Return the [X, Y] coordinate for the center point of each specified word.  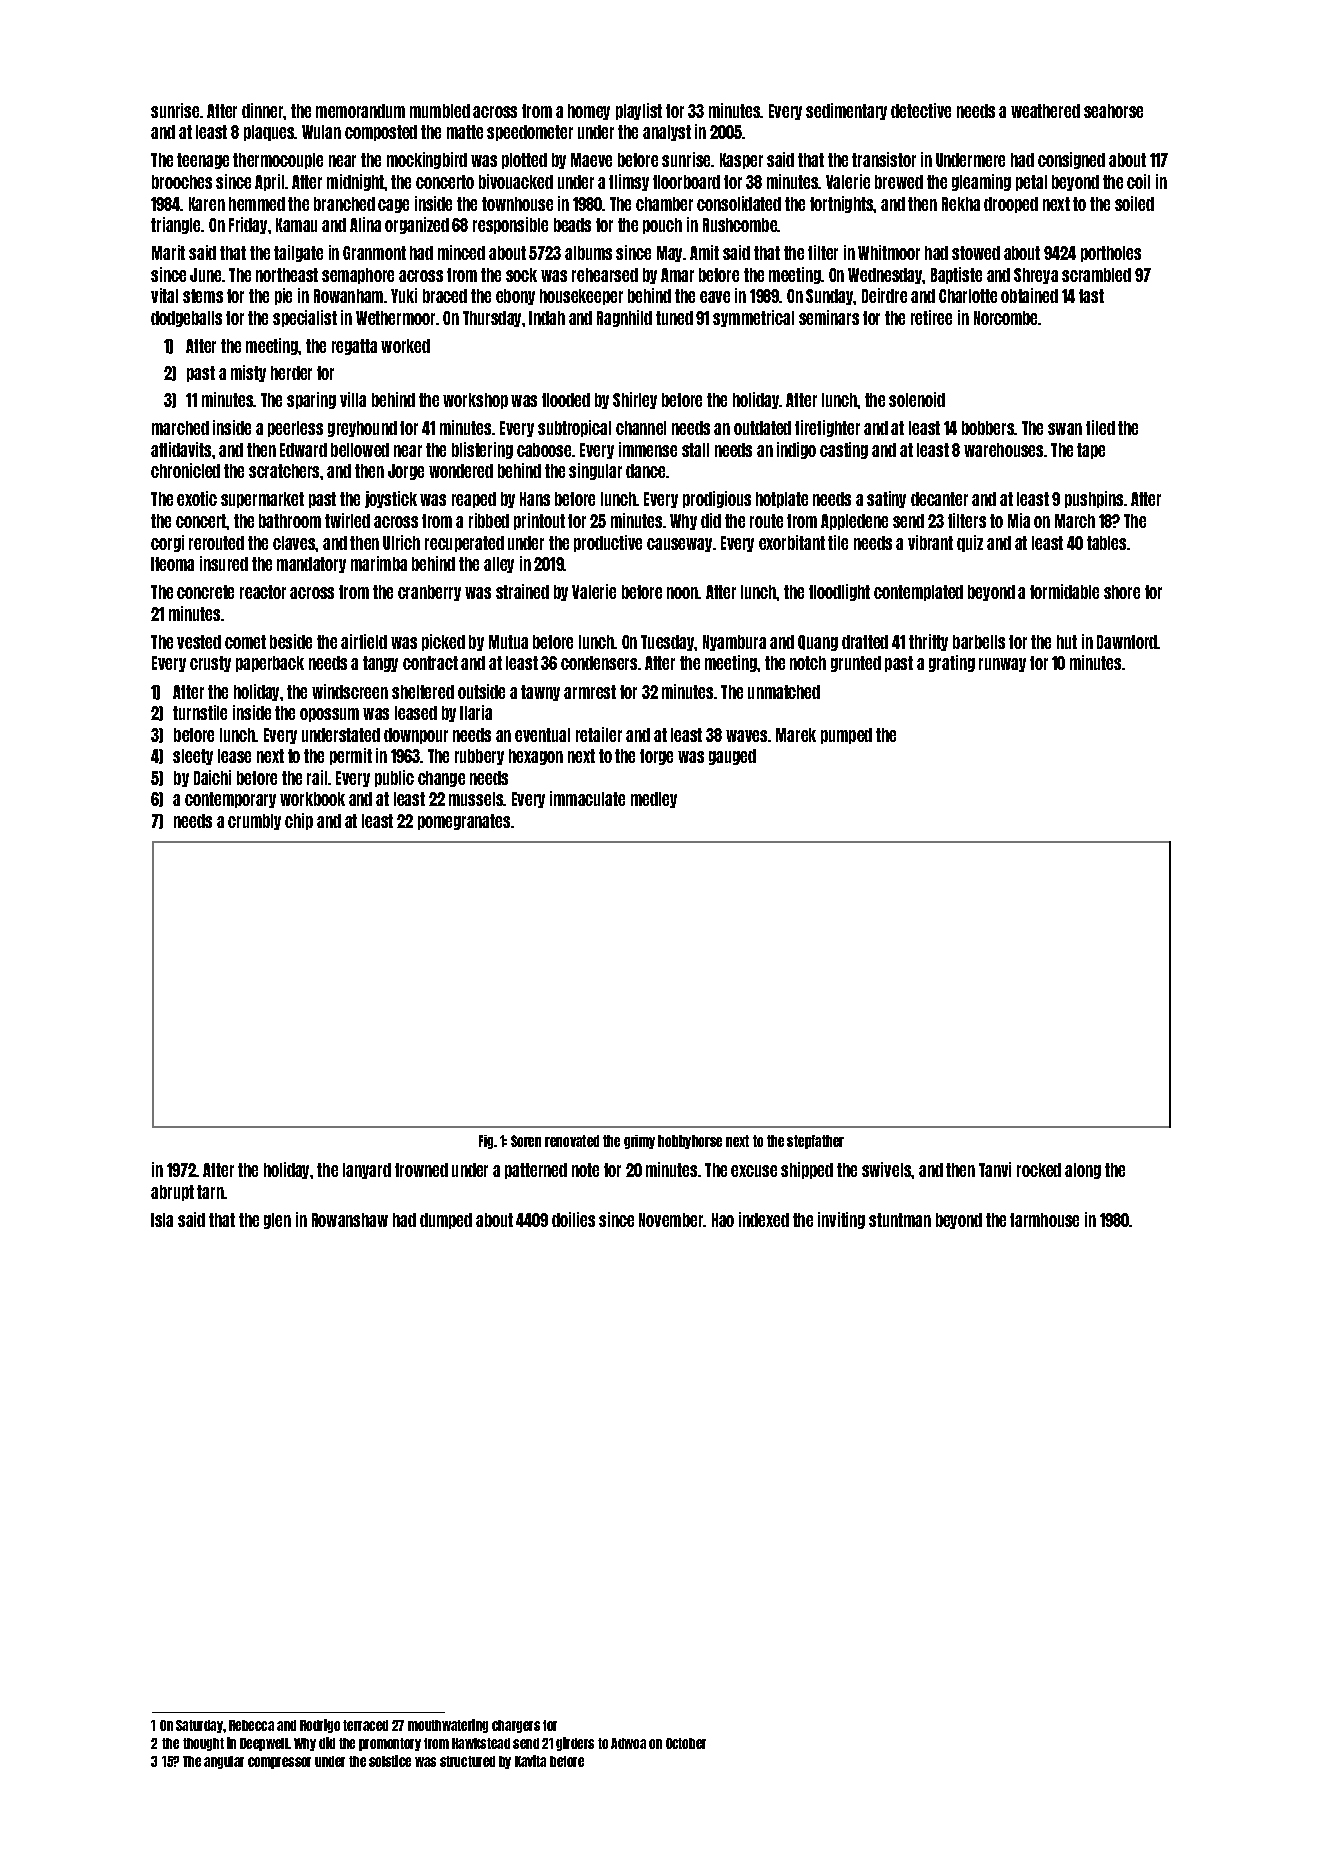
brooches [182, 182]
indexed [764, 1219]
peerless [295, 429]
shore [1122, 592]
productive [608, 543]
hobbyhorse [690, 1142]
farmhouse [1044, 1220]
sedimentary [846, 111]
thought [203, 1744]
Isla [162, 1220]
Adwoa [628, 1743]
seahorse [1113, 111]
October [686, 1743]
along [1083, 1171]
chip [299, 821]
